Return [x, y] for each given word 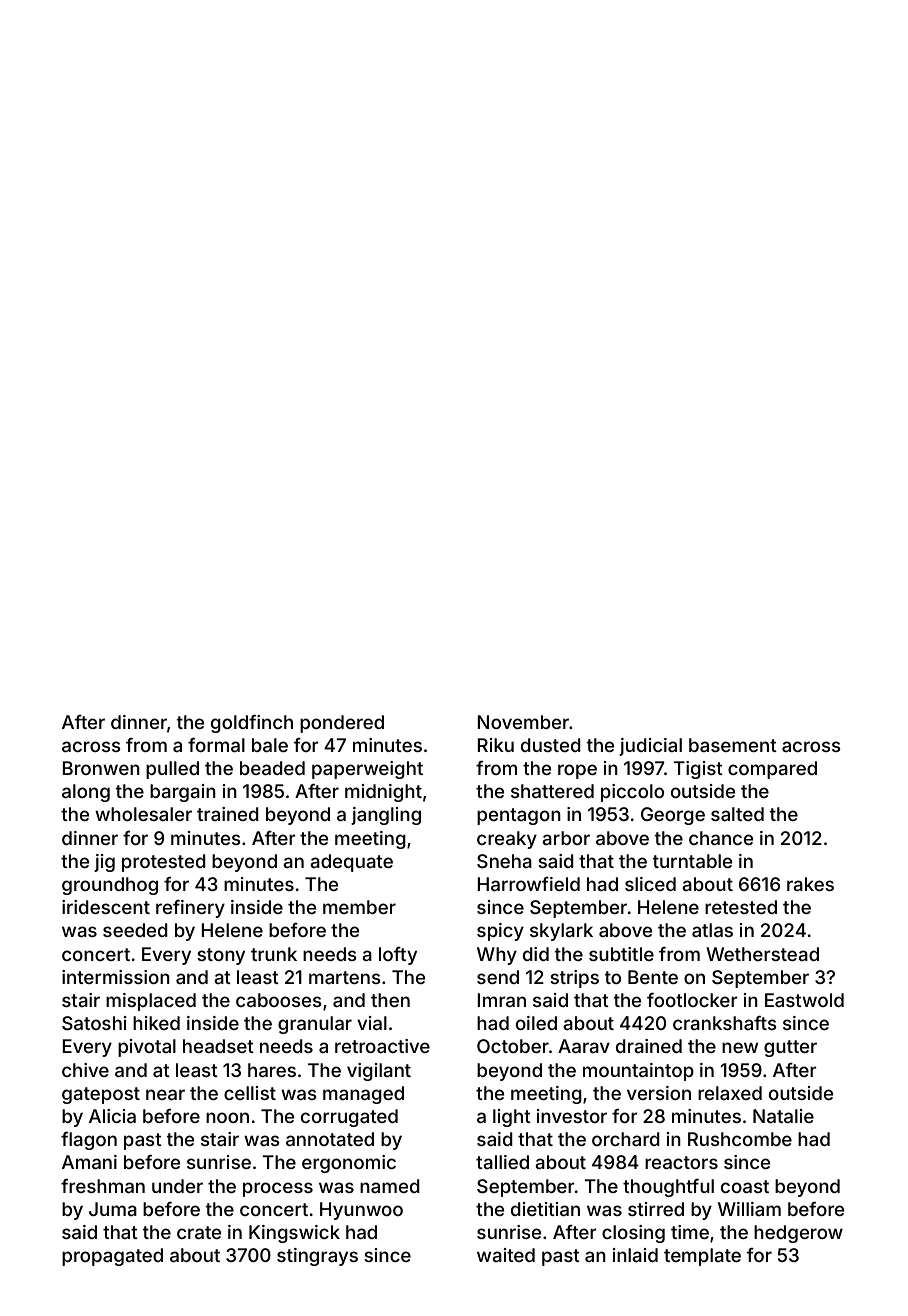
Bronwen [101, 768]
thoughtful [668, 1188]
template [702, 1257]
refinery [190, 909]
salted [737, 814]
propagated [112, 1257]
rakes [810, 884]
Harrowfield [528, 884]
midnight [383, 793]
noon [227, 1117]
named [390, 1186]
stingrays [317, 1257]
